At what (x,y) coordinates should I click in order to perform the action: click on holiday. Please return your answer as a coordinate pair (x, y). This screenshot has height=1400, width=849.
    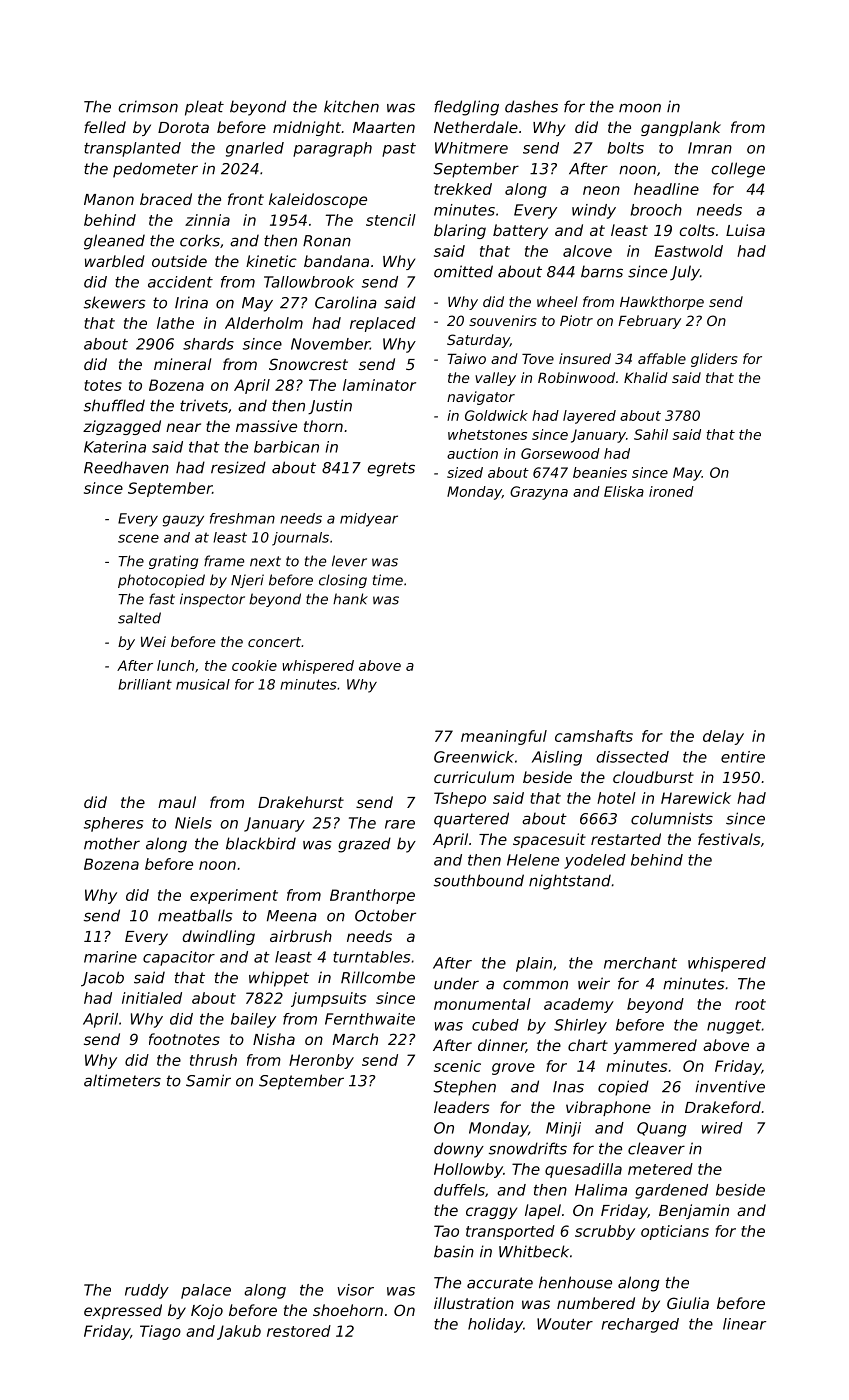
    Looking at the image, I should click on (495, 1325).
